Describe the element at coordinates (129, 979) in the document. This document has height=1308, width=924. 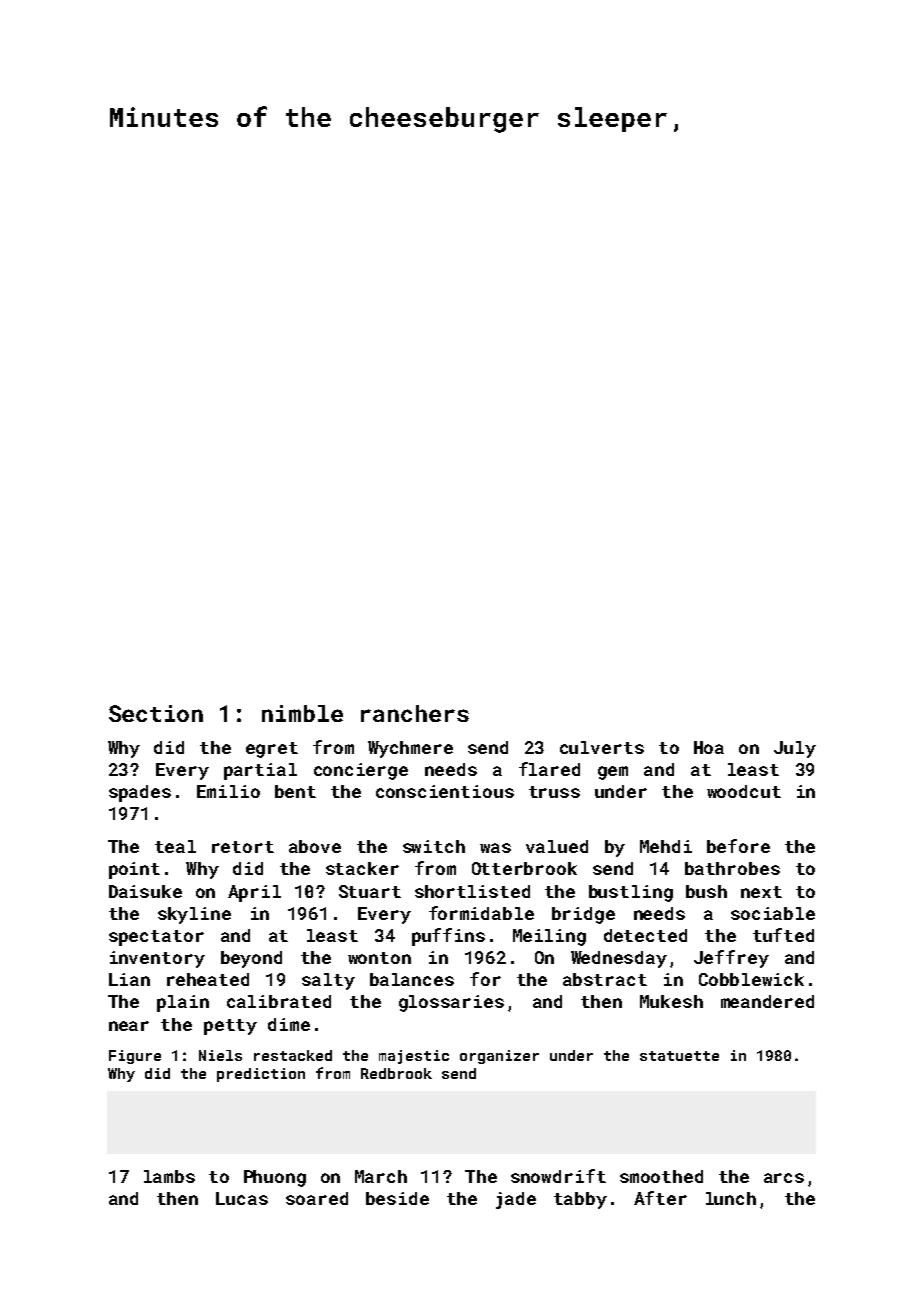
I see `Lian` at that location.
